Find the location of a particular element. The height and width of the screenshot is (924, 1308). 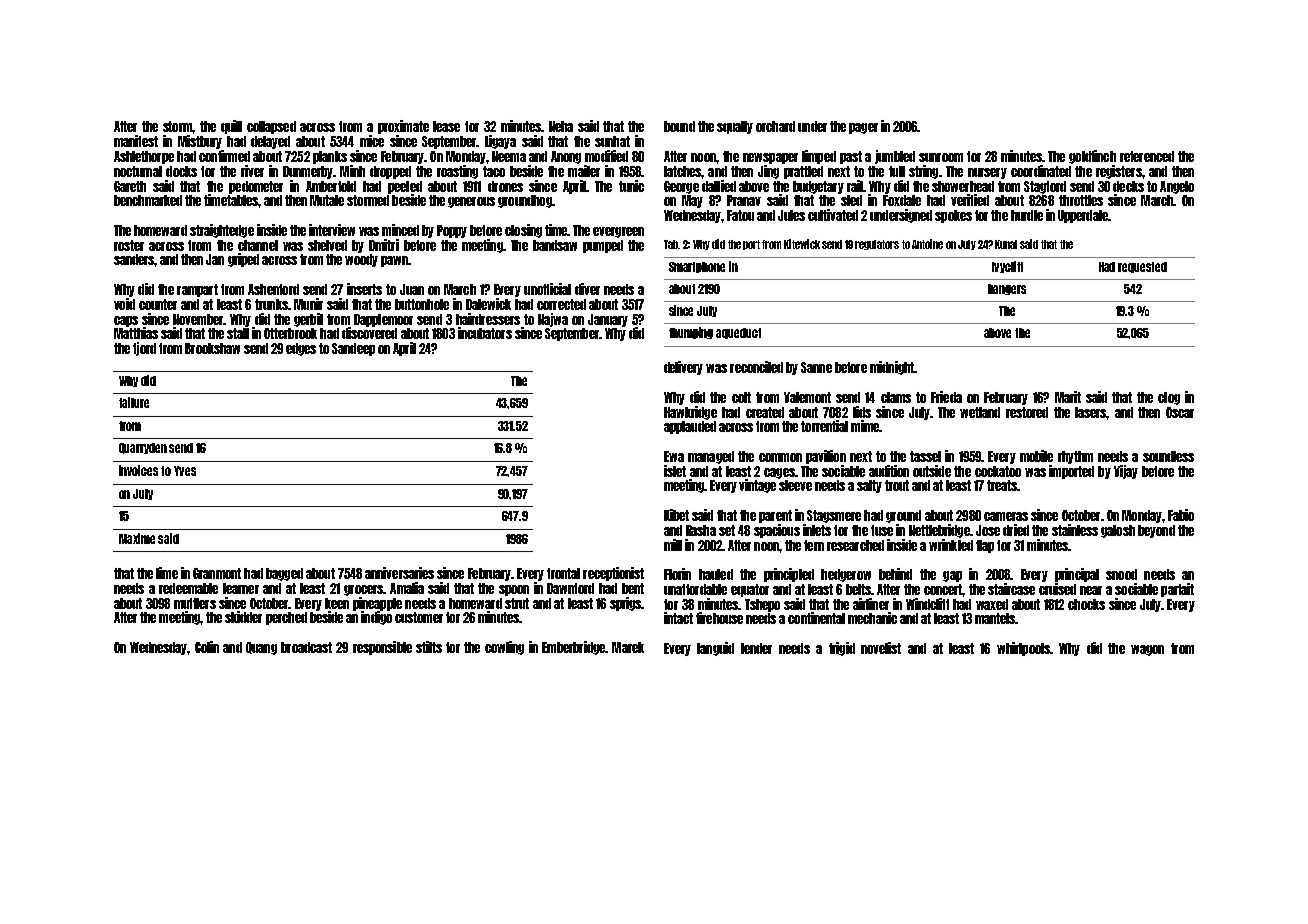

languid is located at coordinates (715, 649).
